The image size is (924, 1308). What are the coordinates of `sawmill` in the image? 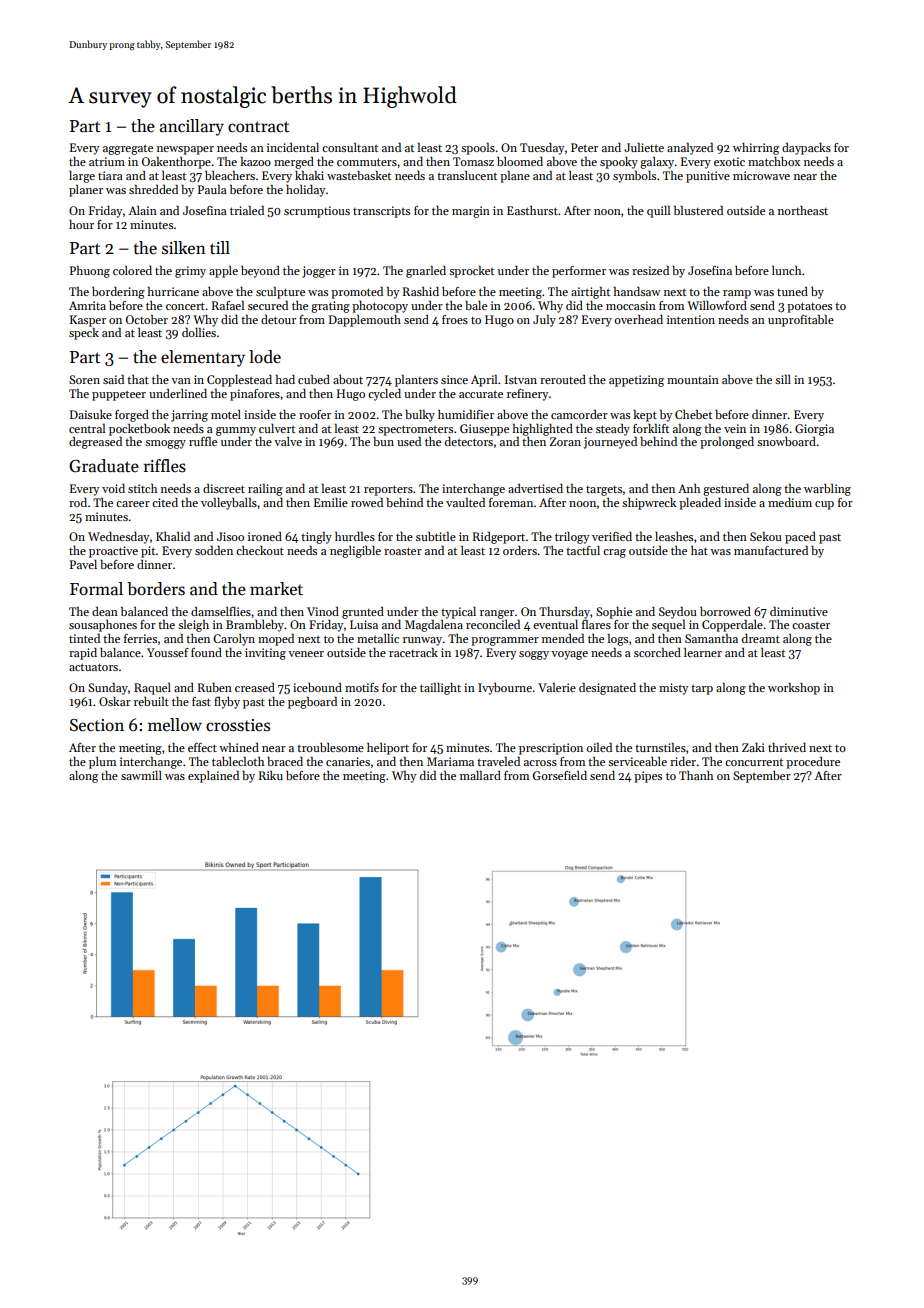 It's located at (141, 775).
